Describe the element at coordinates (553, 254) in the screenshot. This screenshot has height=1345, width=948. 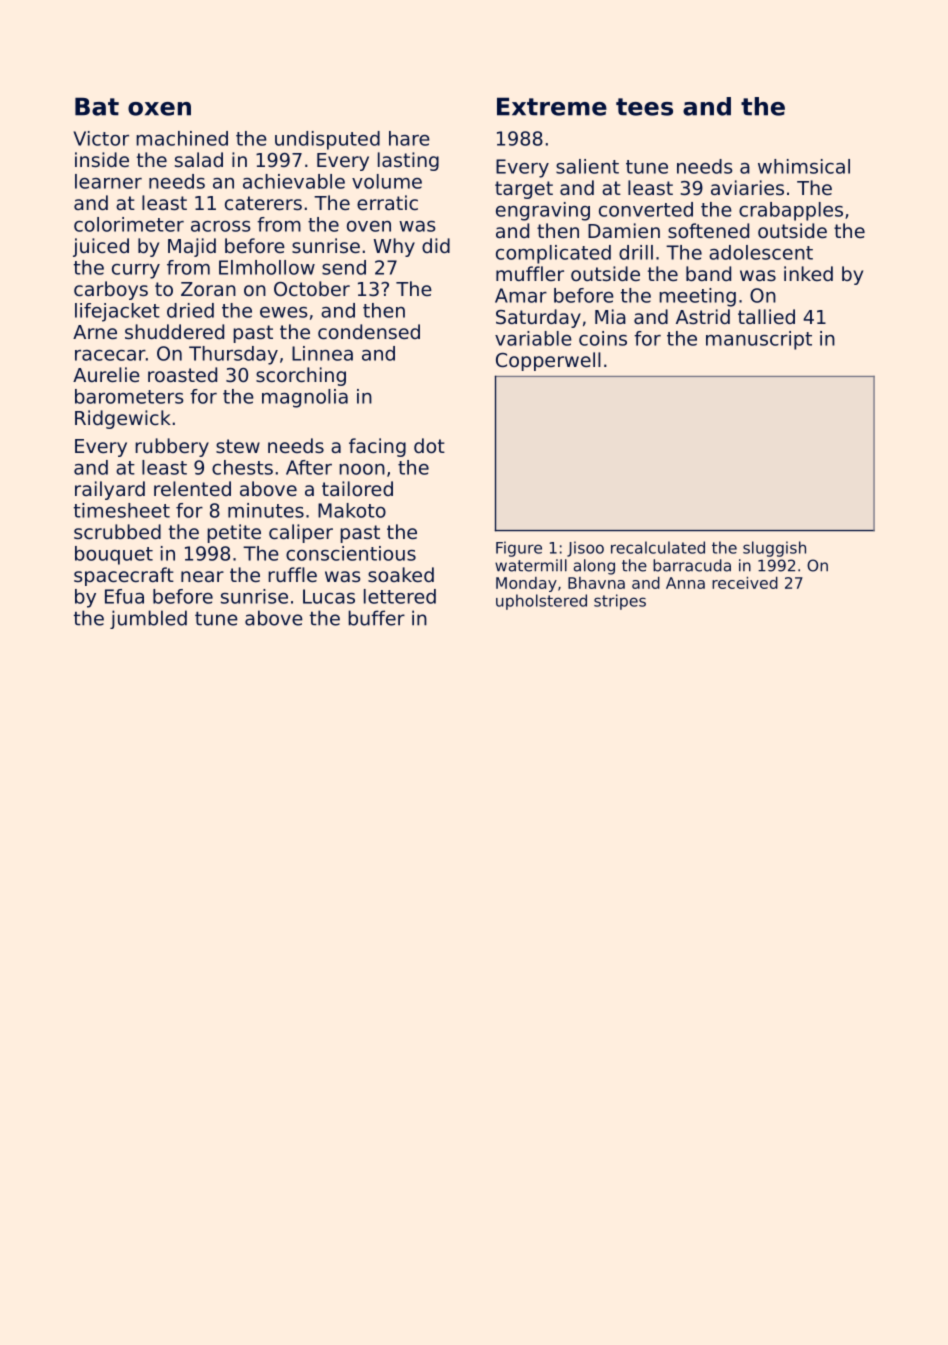
I see `complicated` at that location.
